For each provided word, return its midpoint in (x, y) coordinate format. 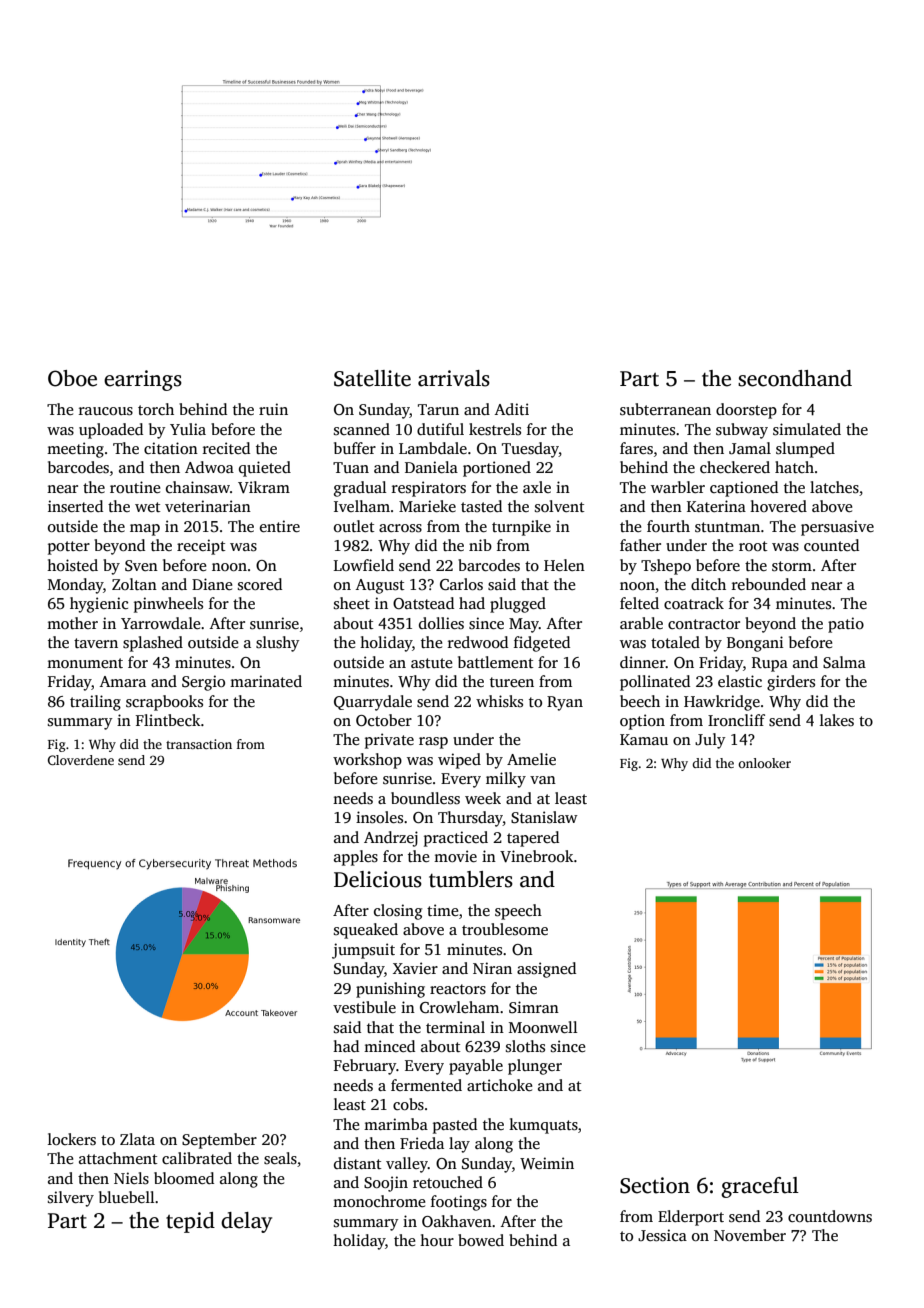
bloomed (184, 1178)
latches (834, 487)
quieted (265, 469)
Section (655, 1185)
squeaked (366, 931)
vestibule (364, 1007)
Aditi (512, 409)
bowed (481, 1240)
